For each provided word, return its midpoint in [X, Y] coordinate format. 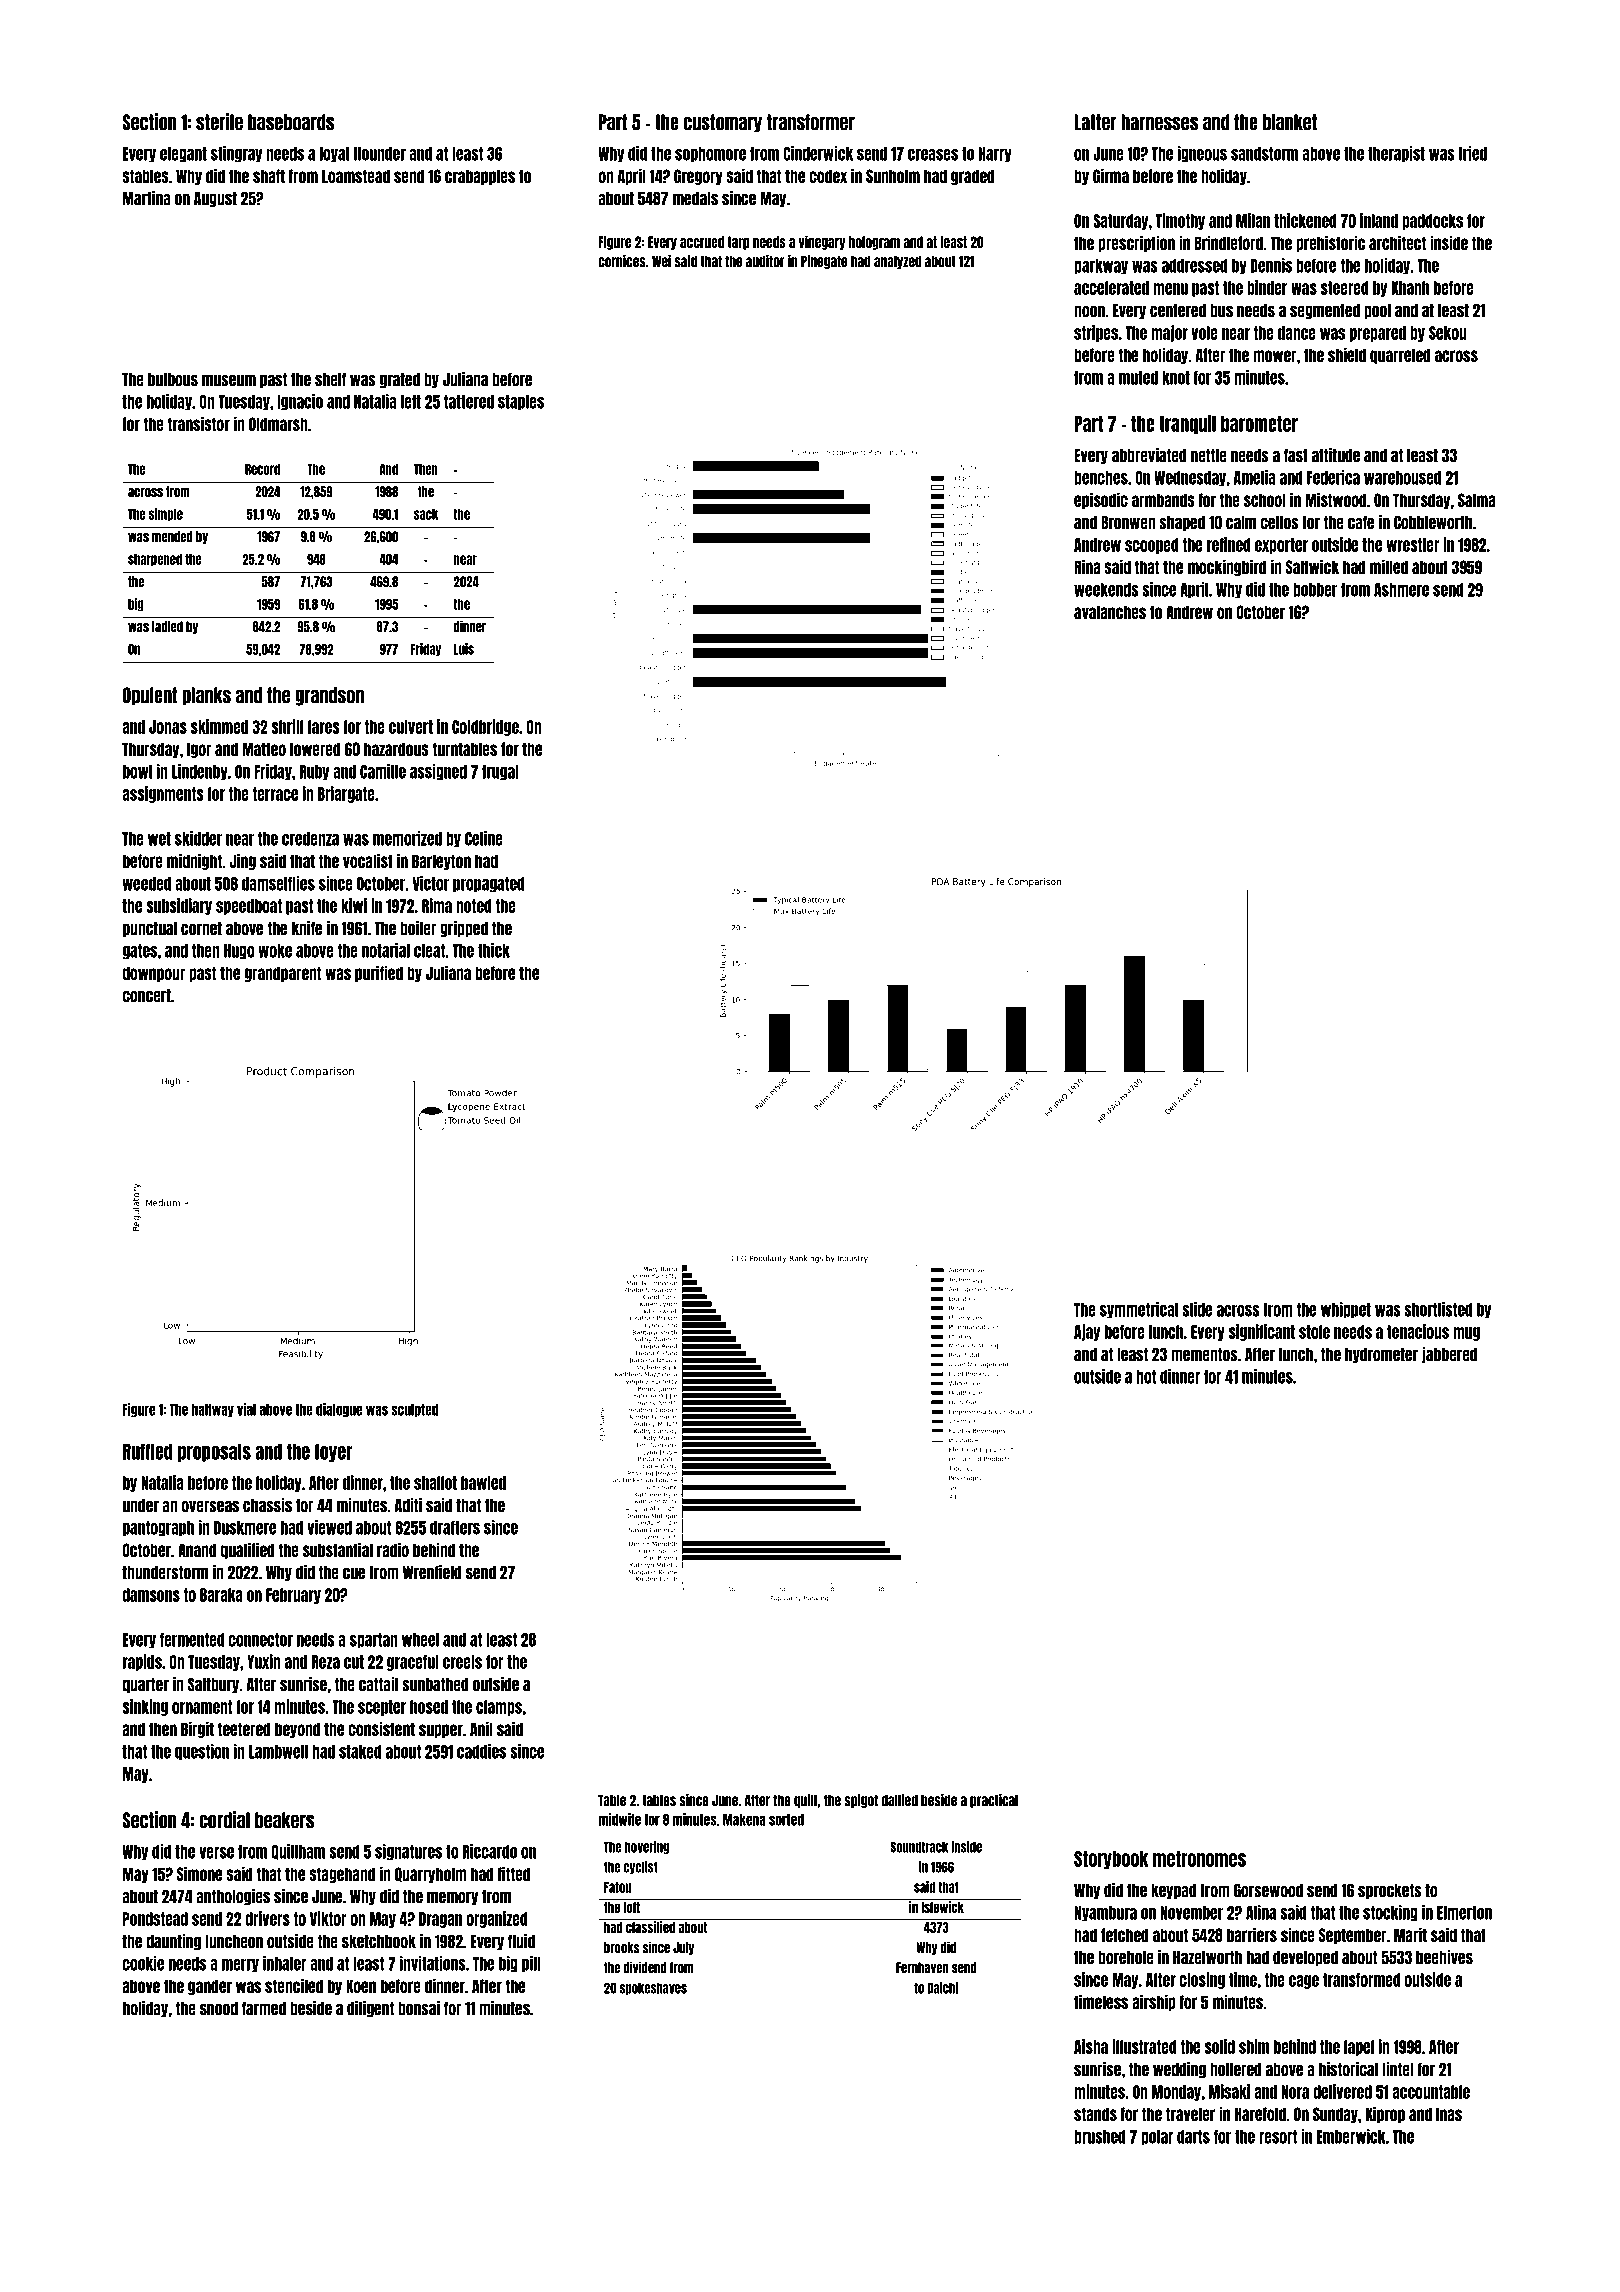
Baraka [221, 1595]
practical [994, 1801]
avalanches [1110, 612]
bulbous [173, 380]
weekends [1106, 590]
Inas [1449, 2114]
